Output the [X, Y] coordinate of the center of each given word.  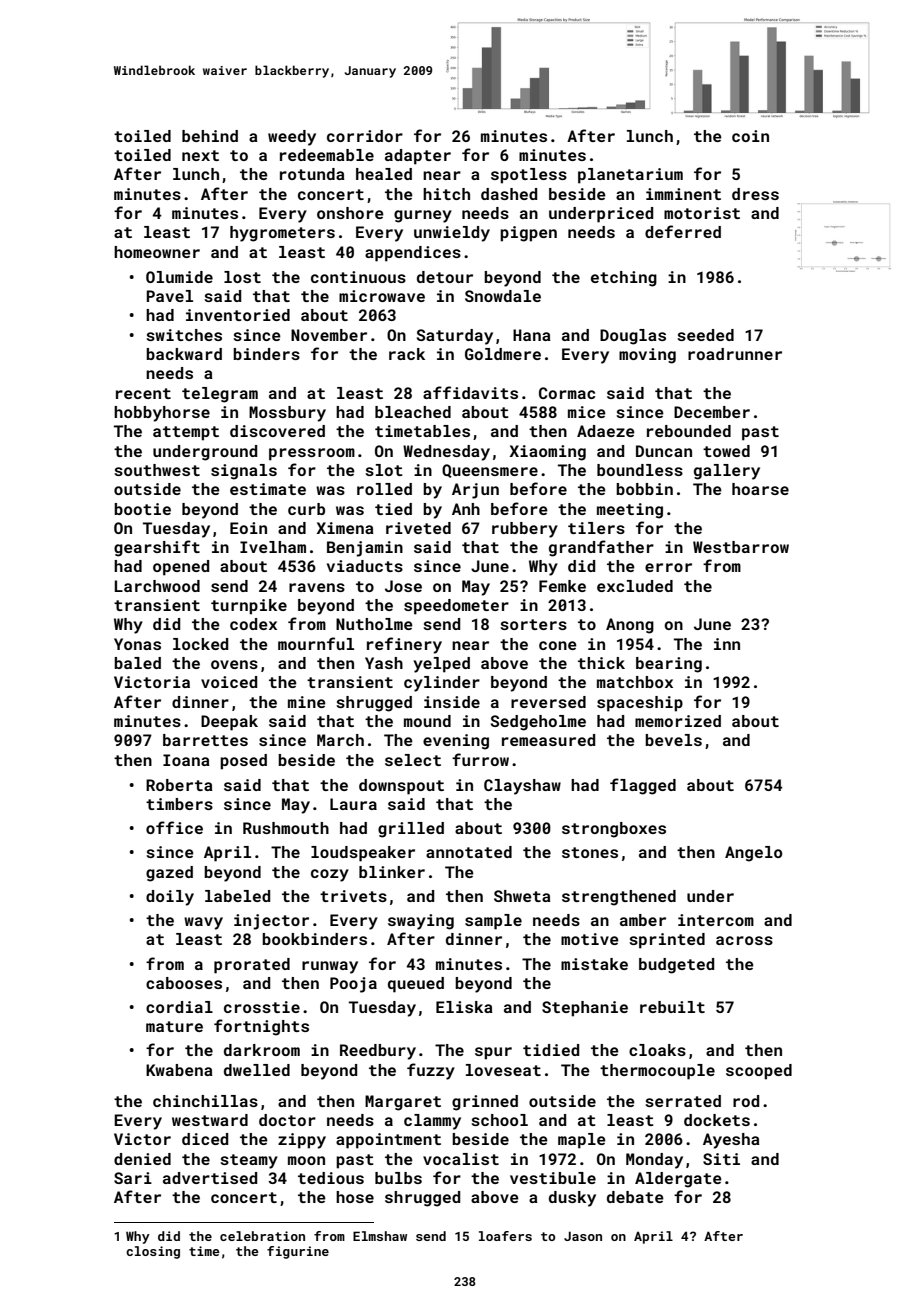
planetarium [630, 176]
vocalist [461, 1159]
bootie [142, 509]
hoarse [760, 489]
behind [210, 136]
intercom [716, 920]
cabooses [184, 983]
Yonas [137, 644]
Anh [466, 509]
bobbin [644, 489]
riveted [418, 528]
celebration [262, 1236]
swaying [421, 922]
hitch [446, 194]
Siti [721, 1159]
